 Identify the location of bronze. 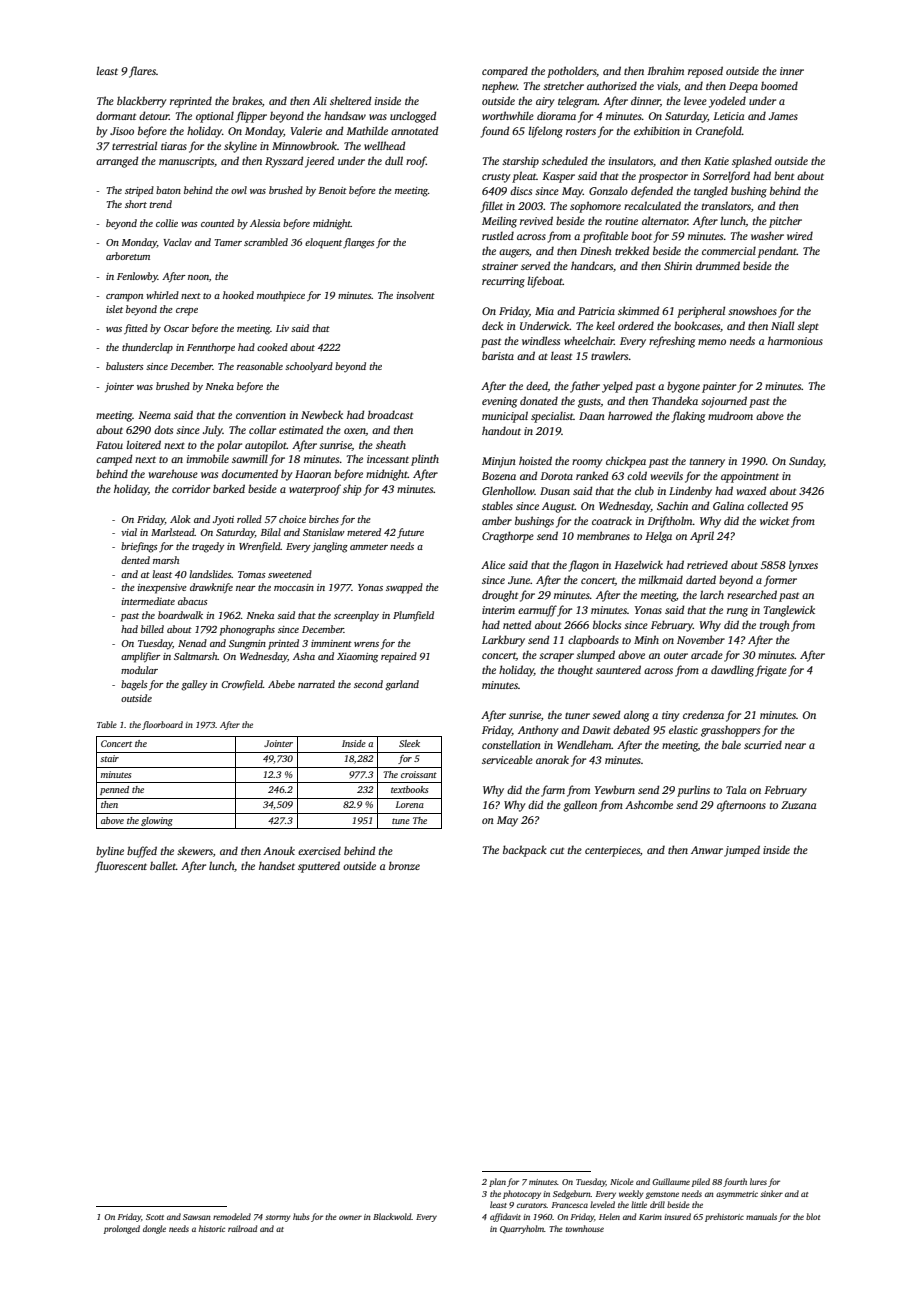
(404, 865).
